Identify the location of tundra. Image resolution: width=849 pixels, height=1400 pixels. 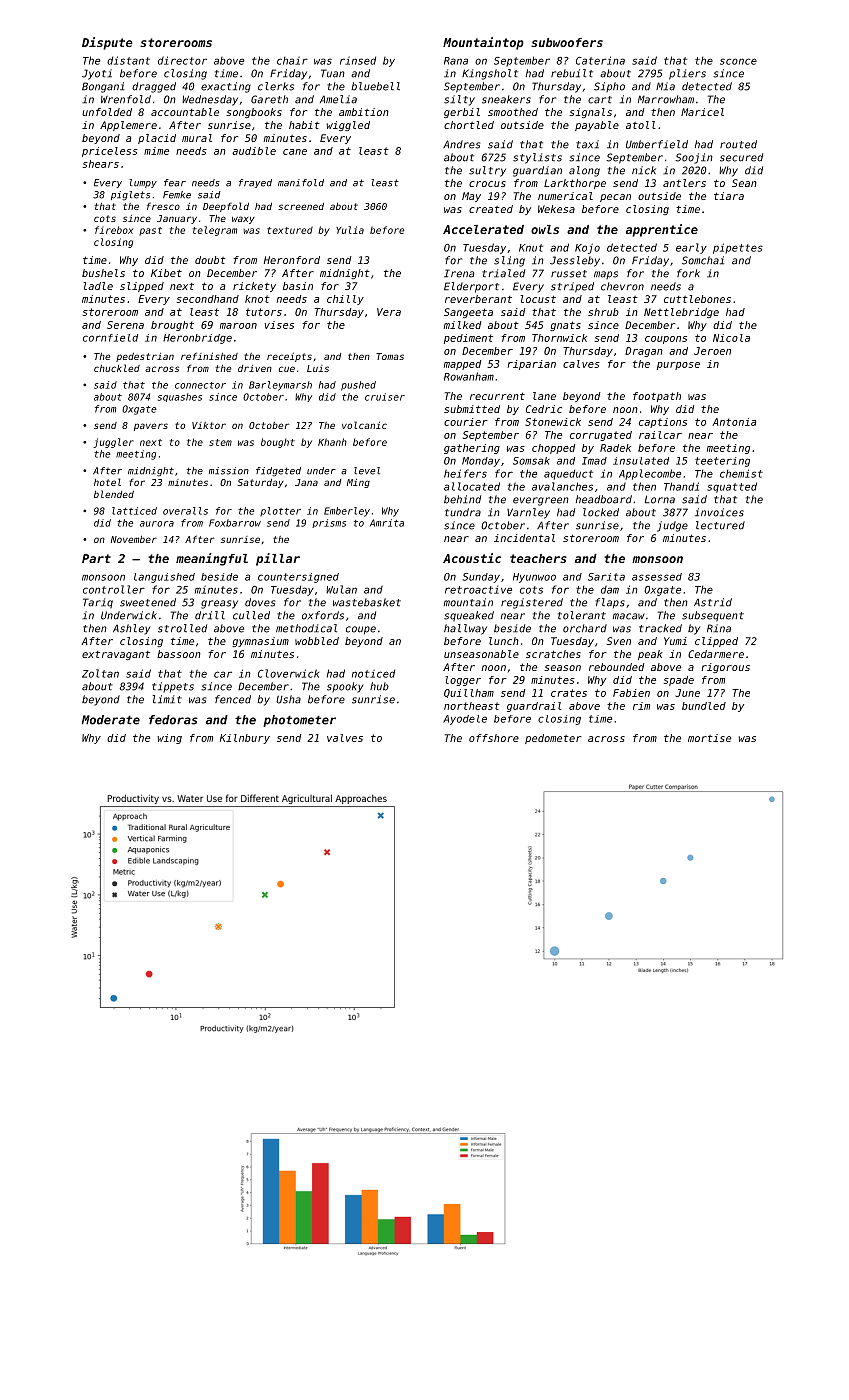
(463, 512).
